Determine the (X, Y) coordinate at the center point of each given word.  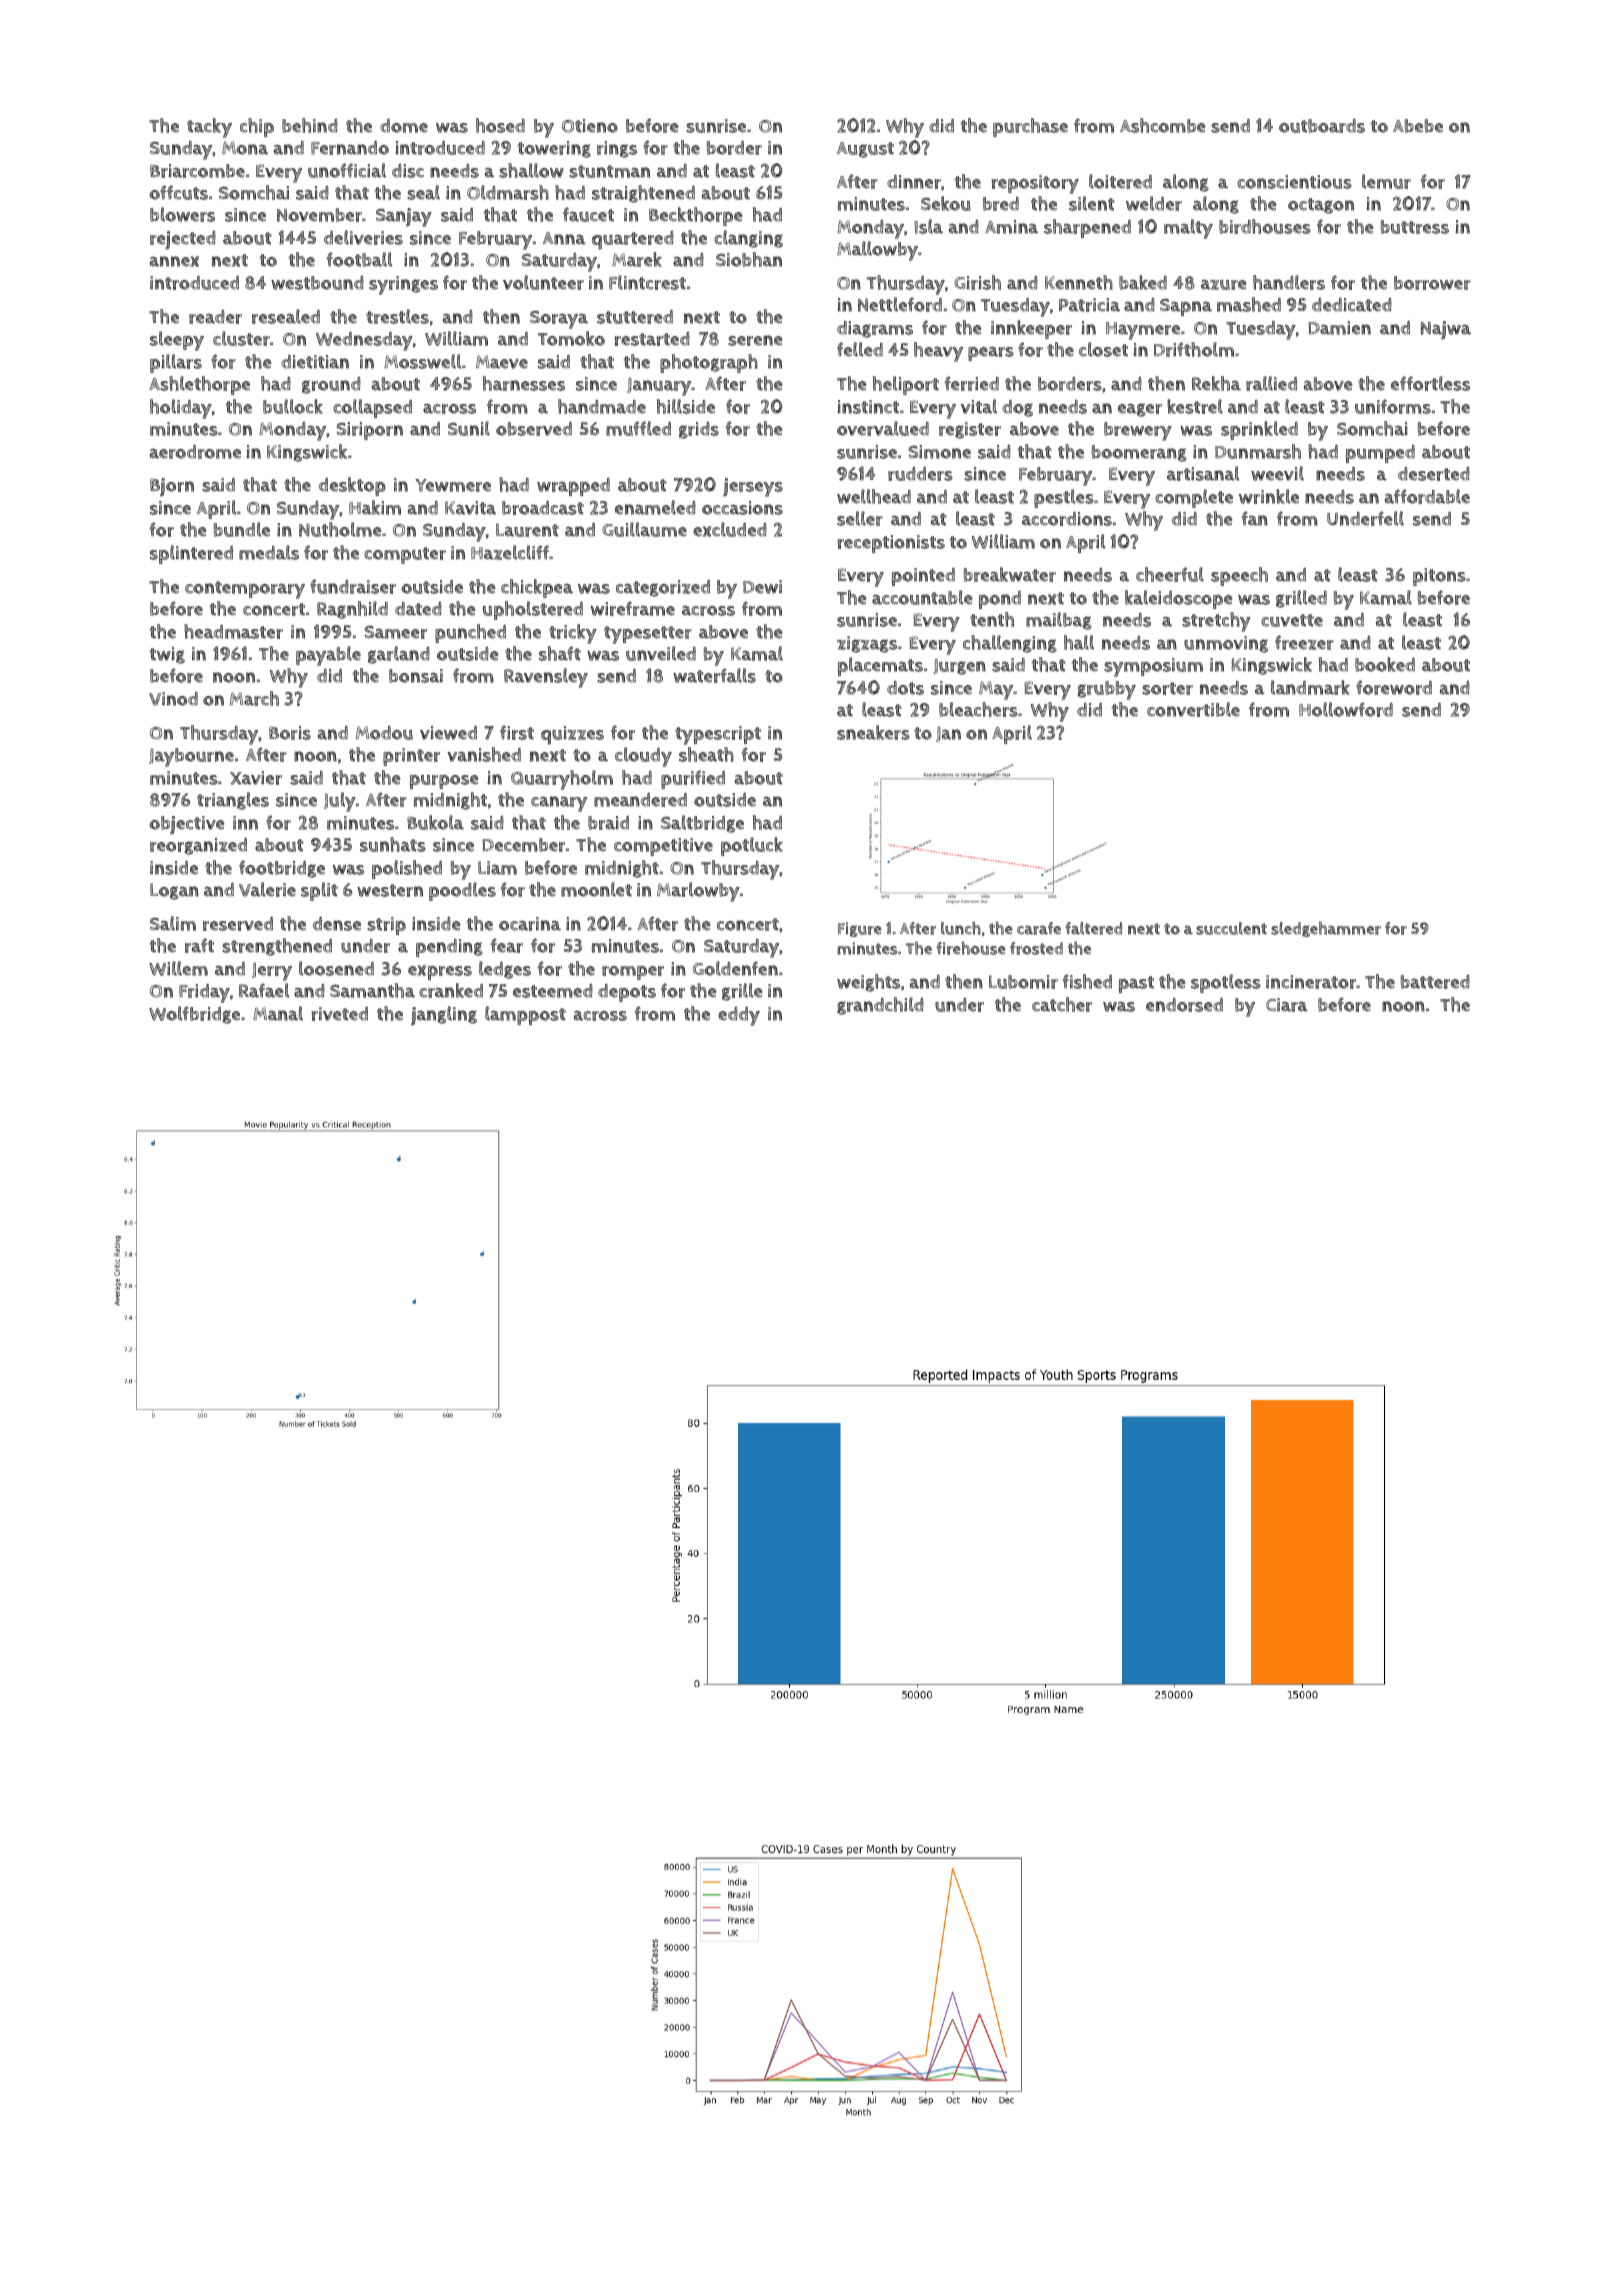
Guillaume (644, 529)
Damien (1339, 328)
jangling (444, 1016)
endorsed (1184, 1005)
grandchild (880, 1006)
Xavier (256, 778)
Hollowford (1346, 709)
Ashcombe (1163, 125)
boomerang (1139, 453)
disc (408, 171)
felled (860, 349)
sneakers (873, 732)
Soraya (559, 319)
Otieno (590, 126)
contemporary (245, 590)
